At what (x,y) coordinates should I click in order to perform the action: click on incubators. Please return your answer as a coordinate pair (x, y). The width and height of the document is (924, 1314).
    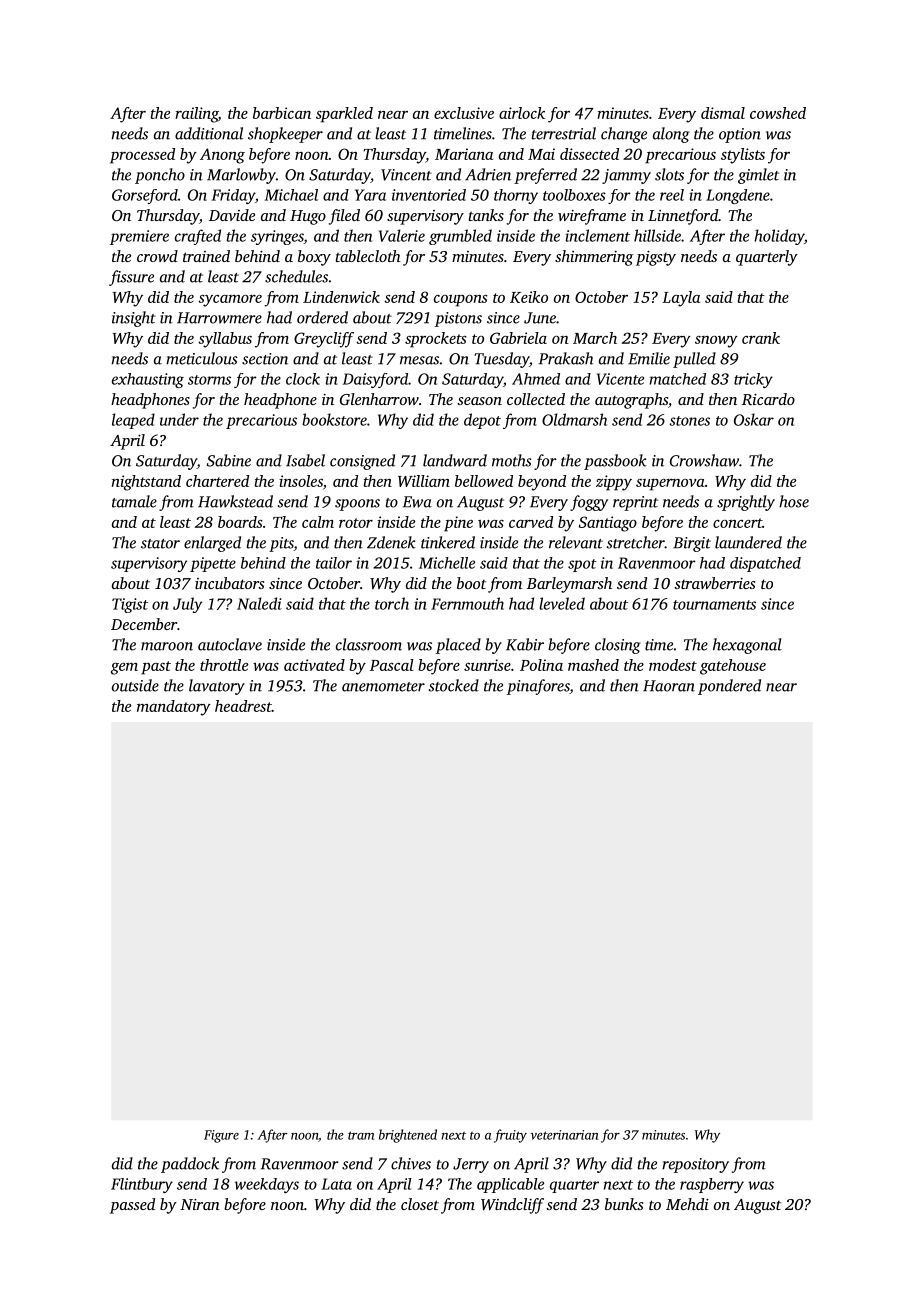
    Looking at the image, I should click on (229, 583).
